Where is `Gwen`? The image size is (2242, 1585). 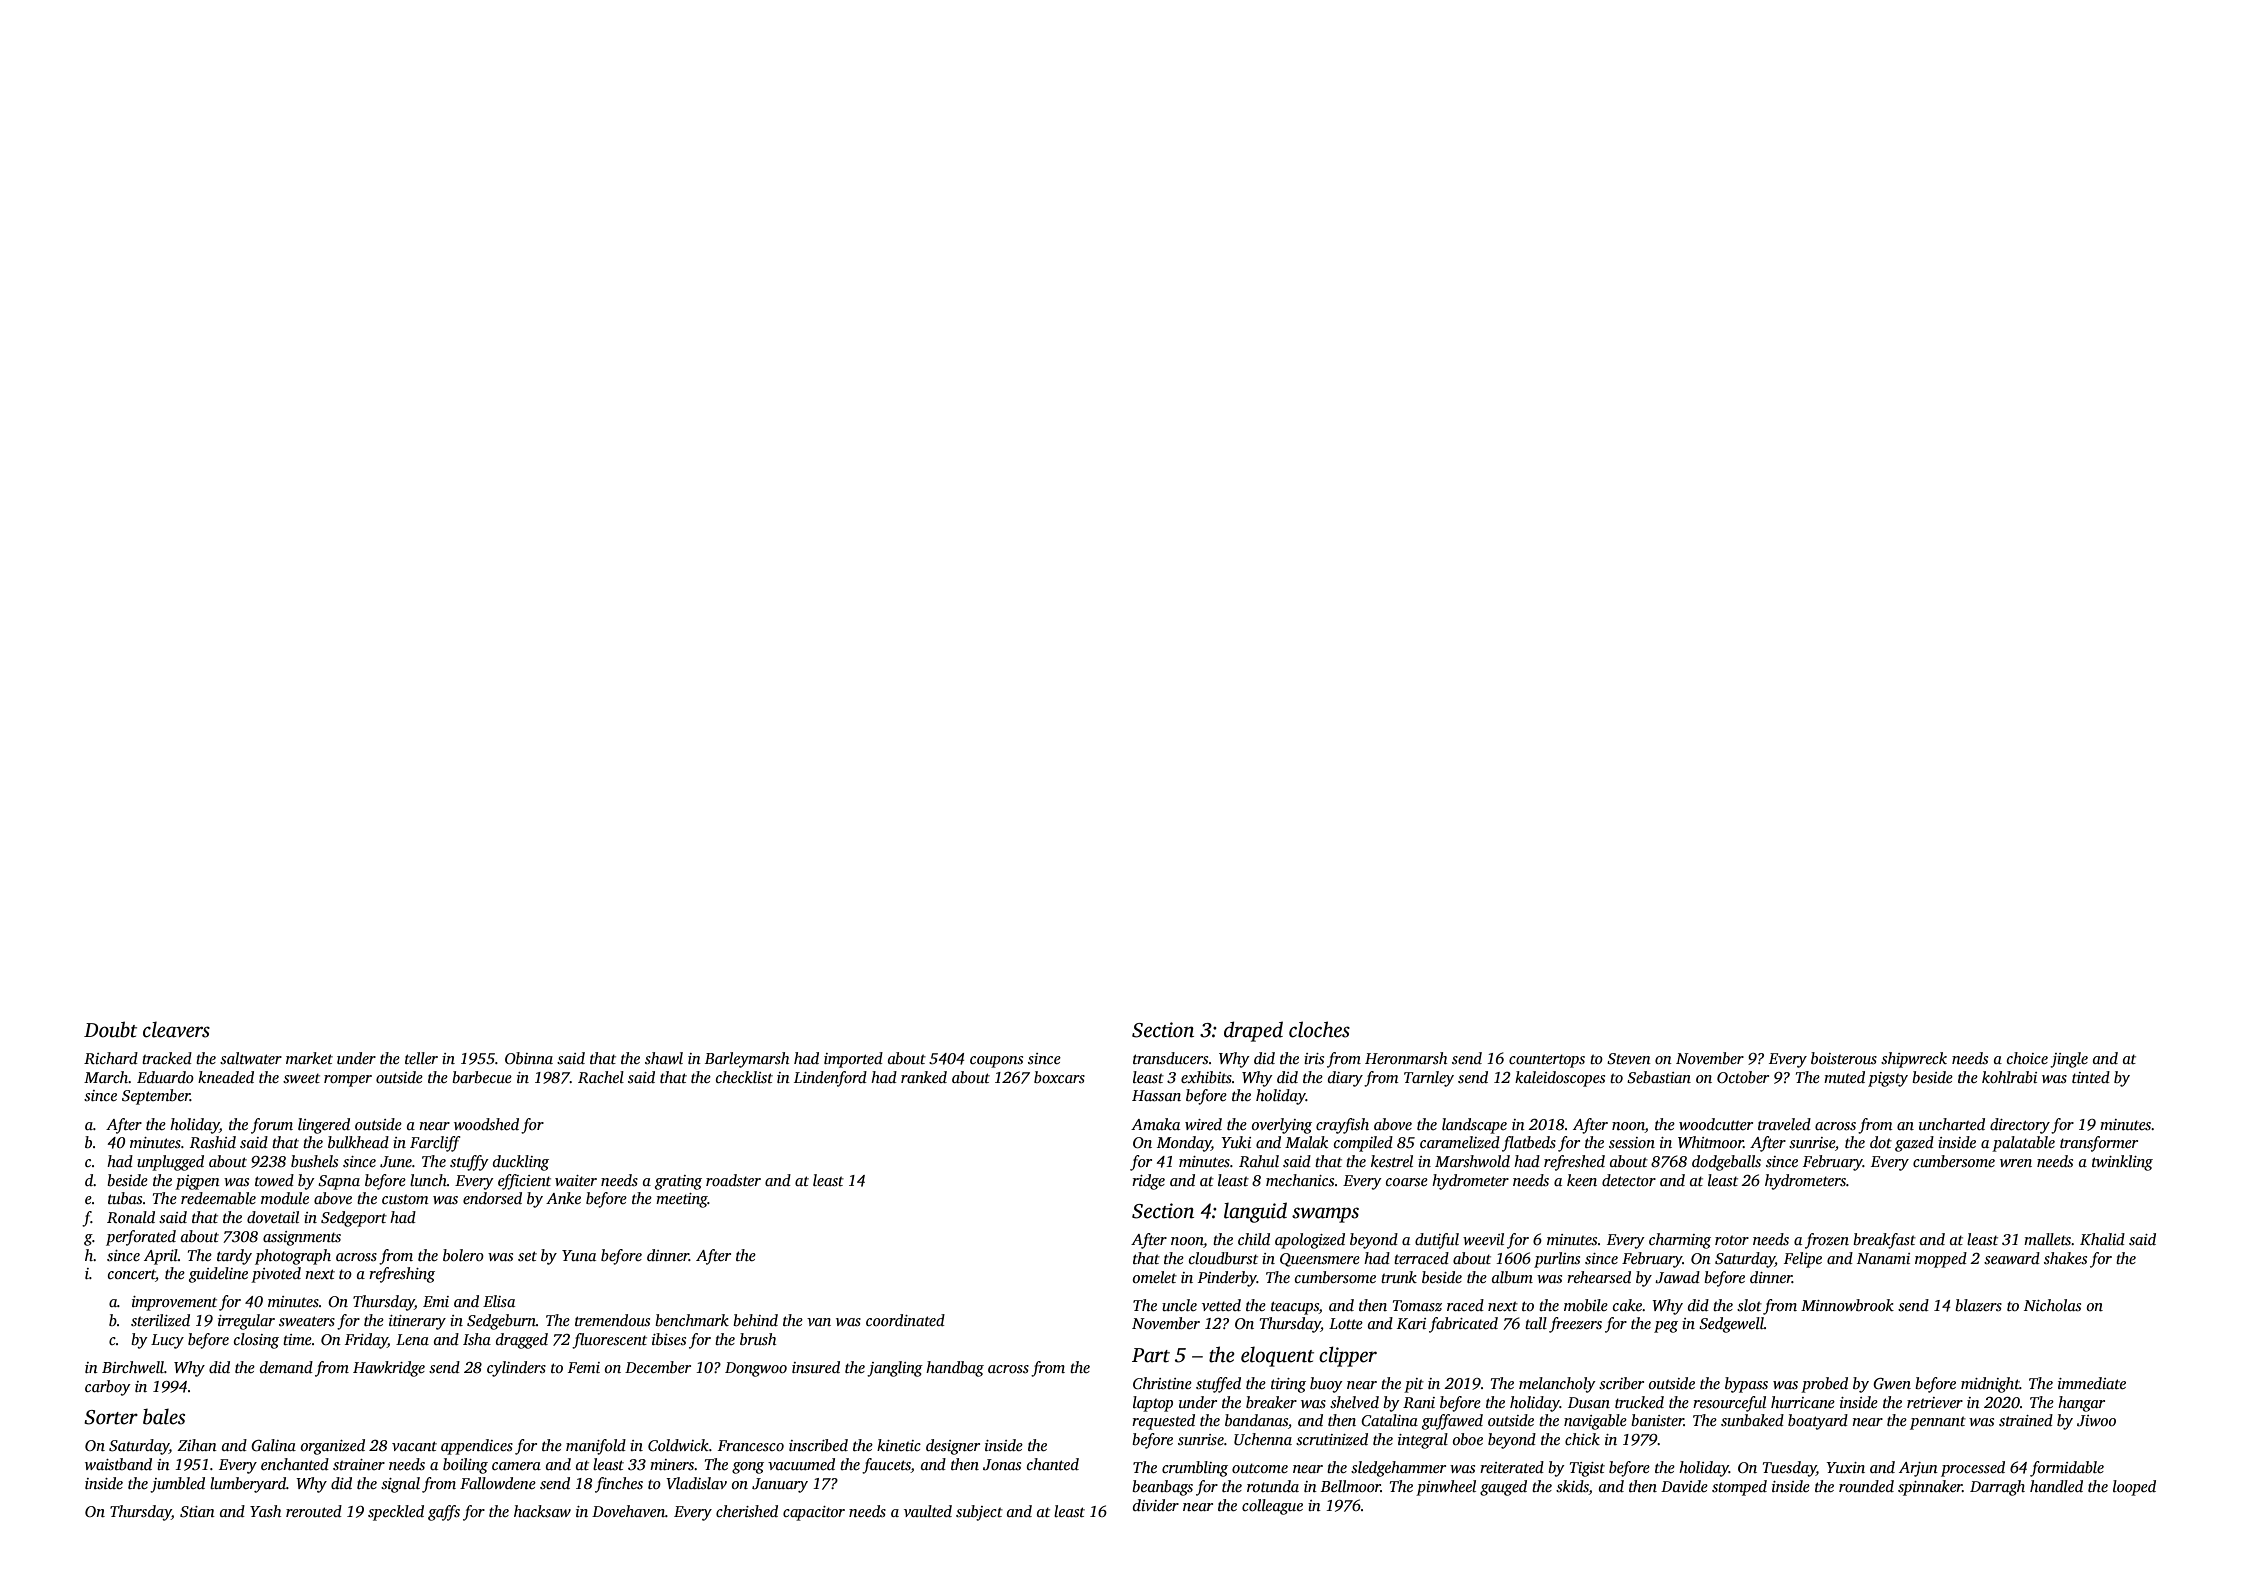 Gwen is located at coordinates (1892, 1384).
